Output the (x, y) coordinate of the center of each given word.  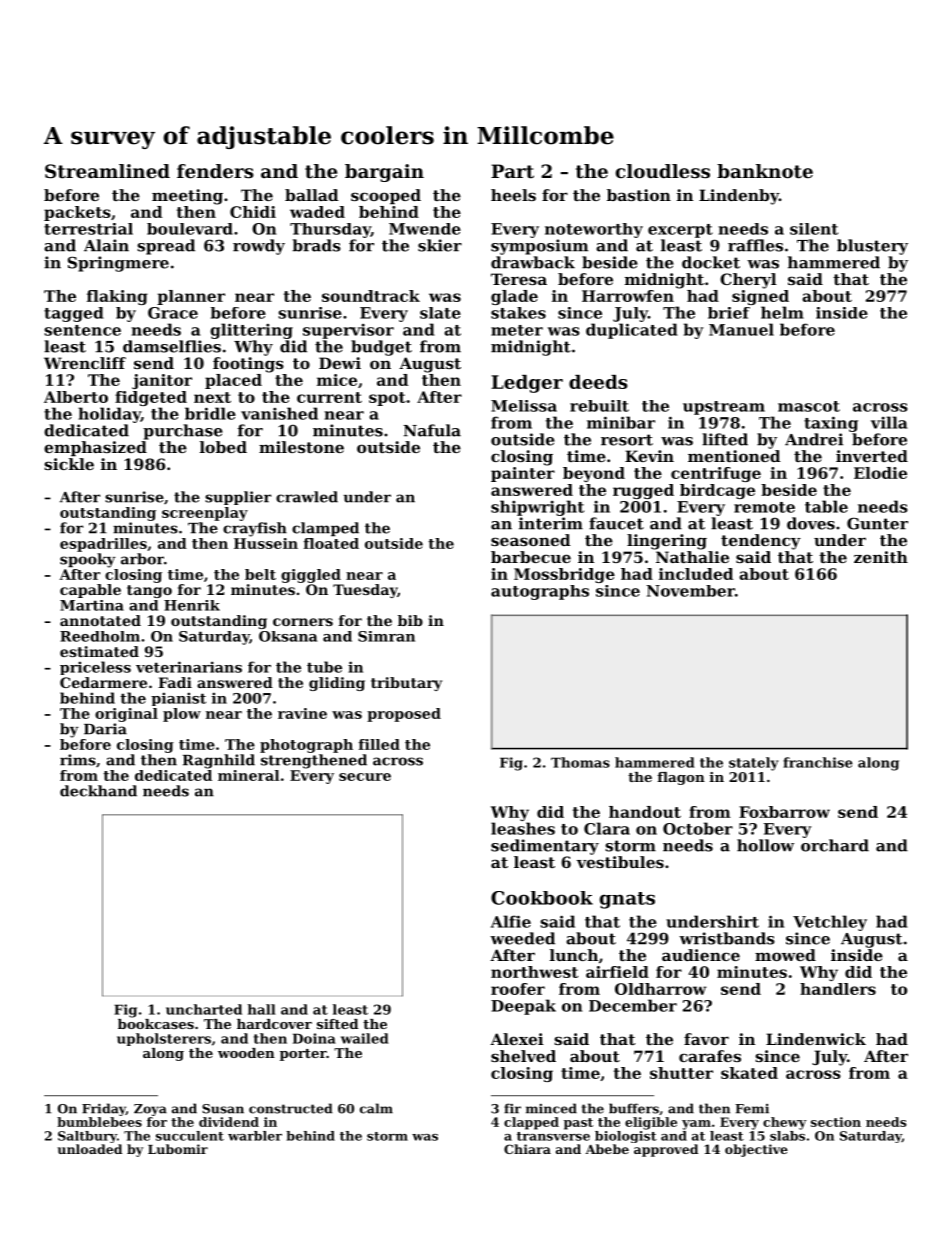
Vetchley (830, 923)
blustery (872, 247)
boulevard (190, 229)
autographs (540, 592)
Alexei (517, 1039)
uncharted (204, 1009)
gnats (627, 900)
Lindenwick (816, 1039)
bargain (384, 173)
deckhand (98, 791)
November (690, 591)
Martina (92, 605)
